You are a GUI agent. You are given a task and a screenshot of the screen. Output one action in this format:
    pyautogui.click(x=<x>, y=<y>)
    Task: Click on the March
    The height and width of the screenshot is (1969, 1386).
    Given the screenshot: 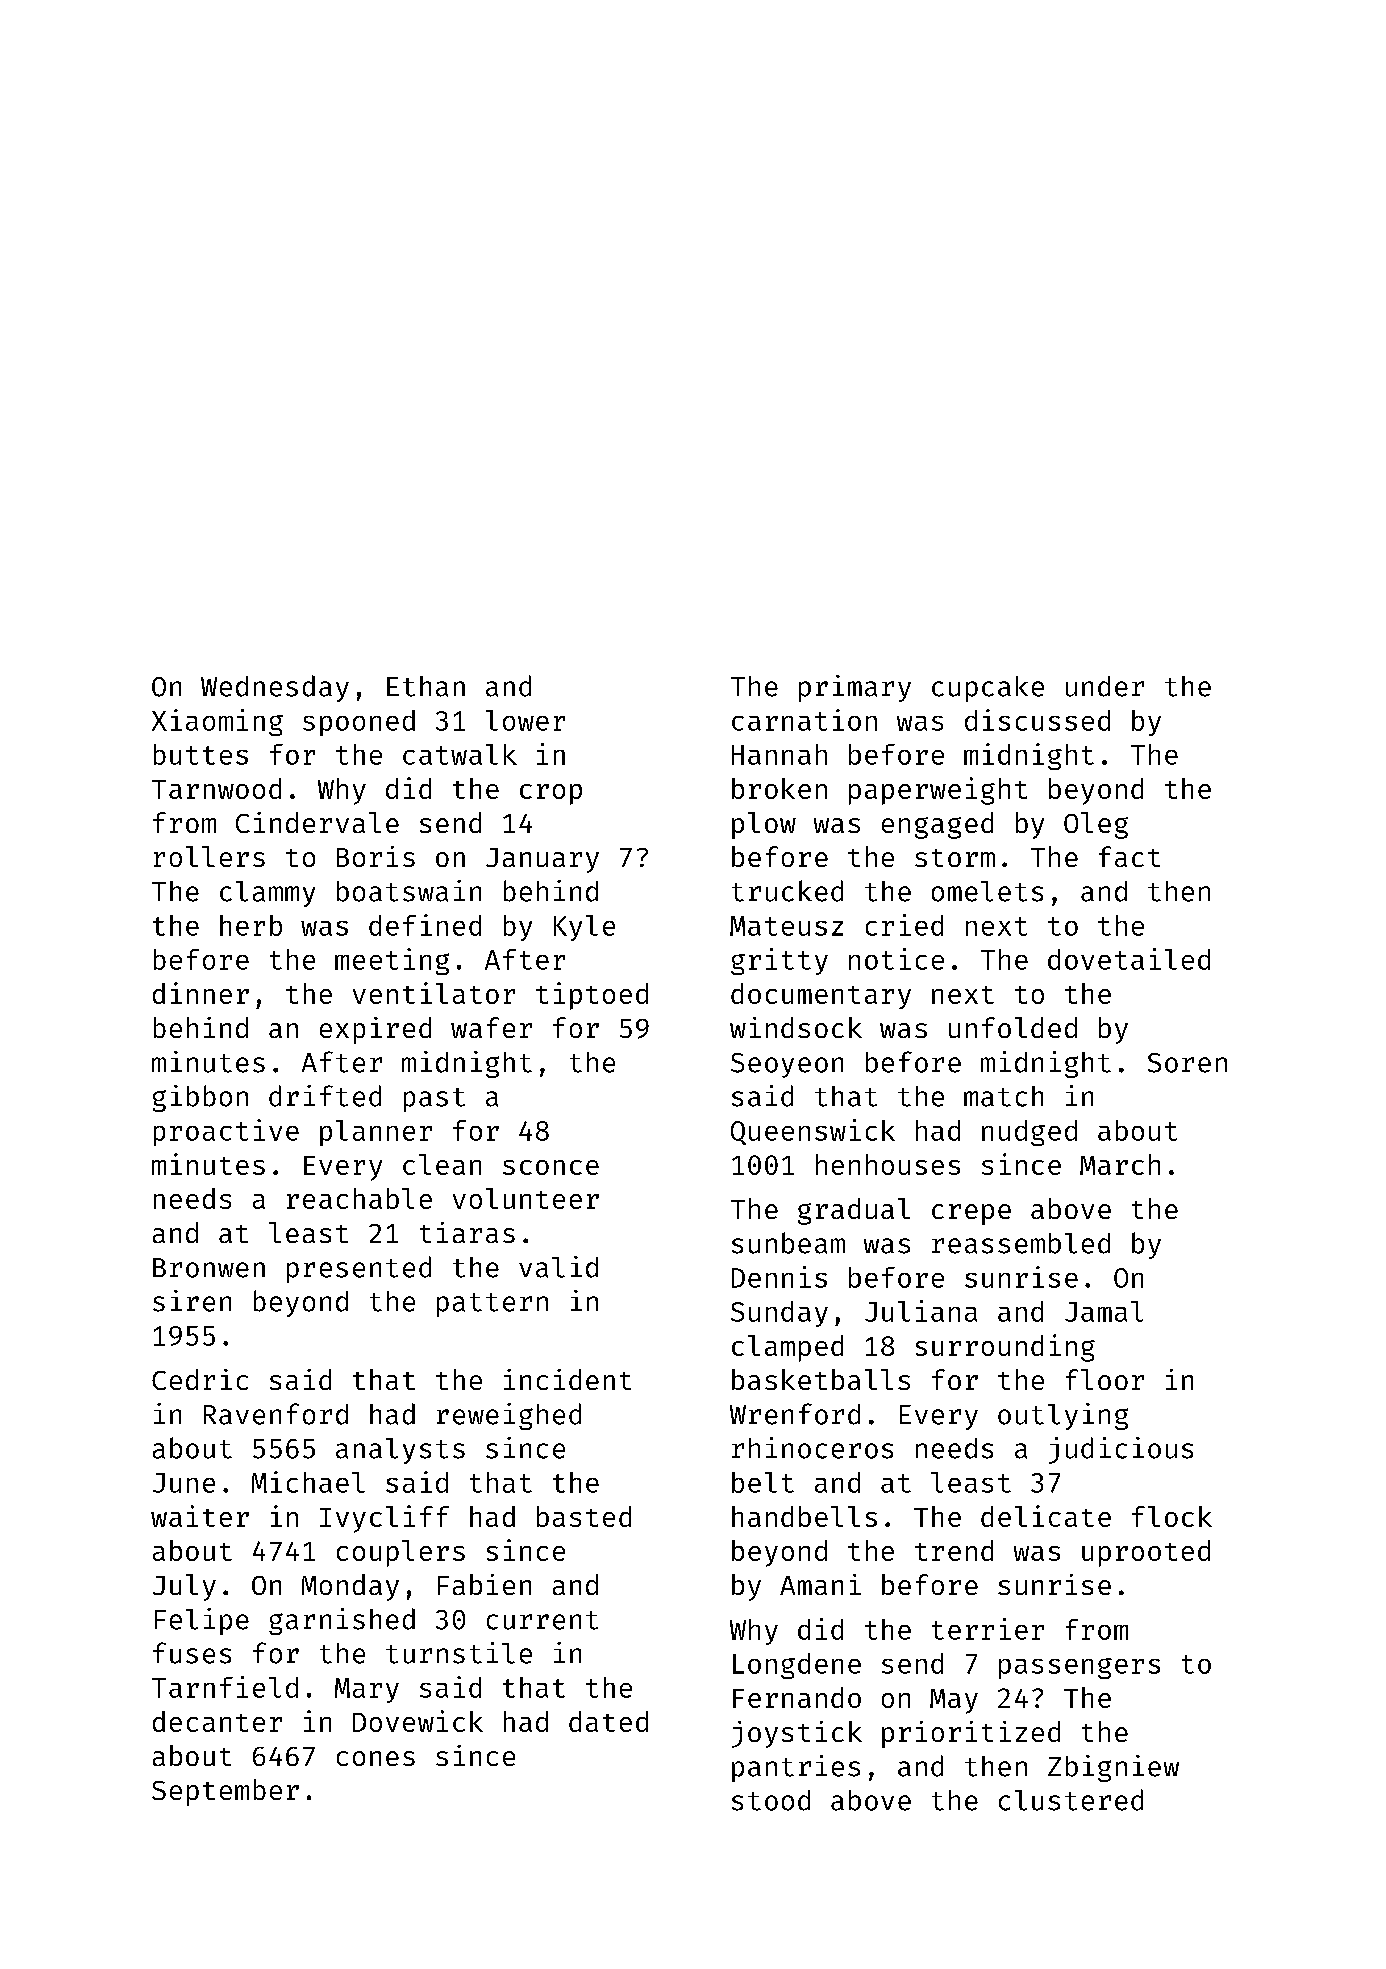 What is the action you would take?
    pyautogui.click(x=1120, y=1164)
